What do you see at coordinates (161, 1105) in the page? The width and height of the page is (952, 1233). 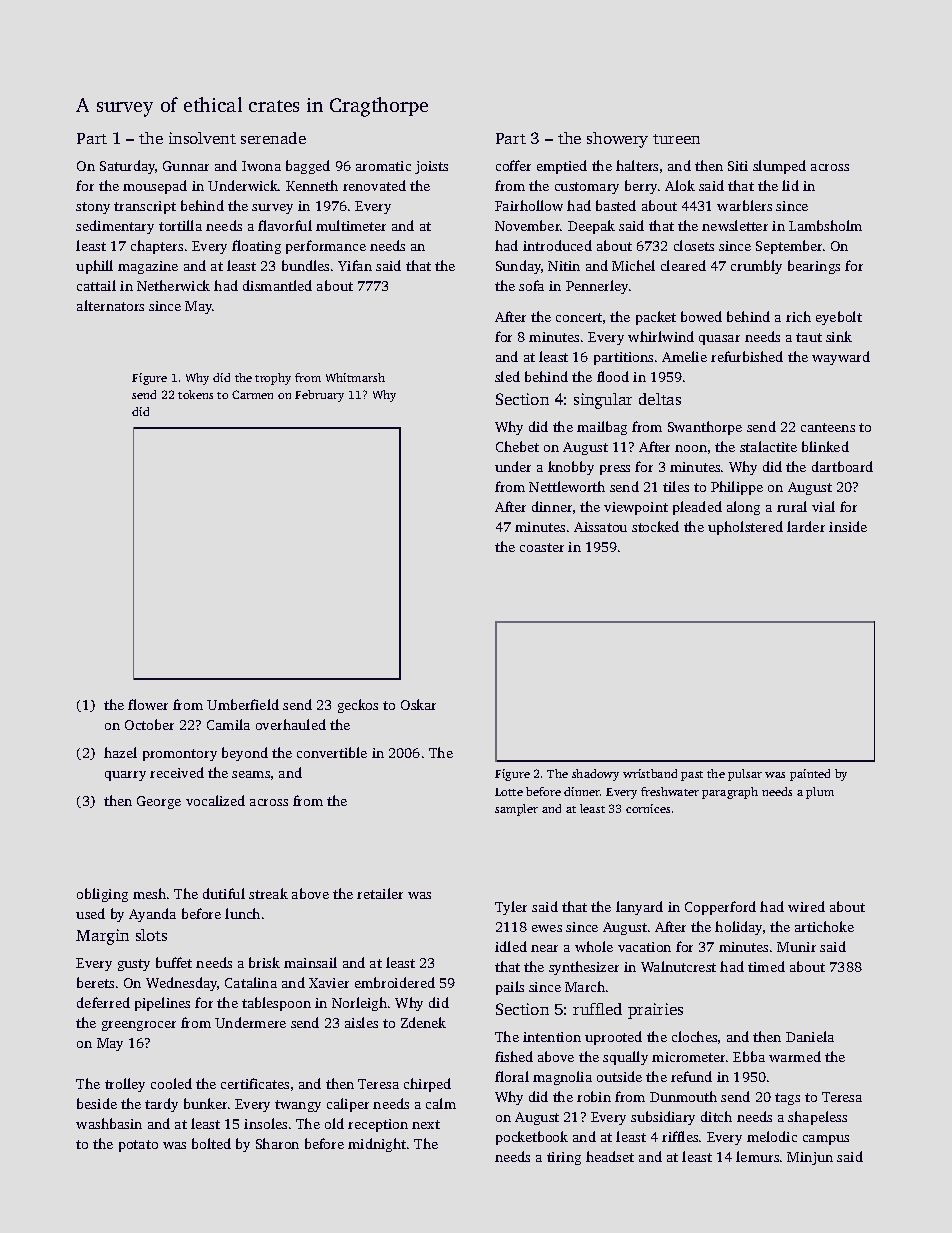 I see `tardy` at bounding box center [161, 1105].
